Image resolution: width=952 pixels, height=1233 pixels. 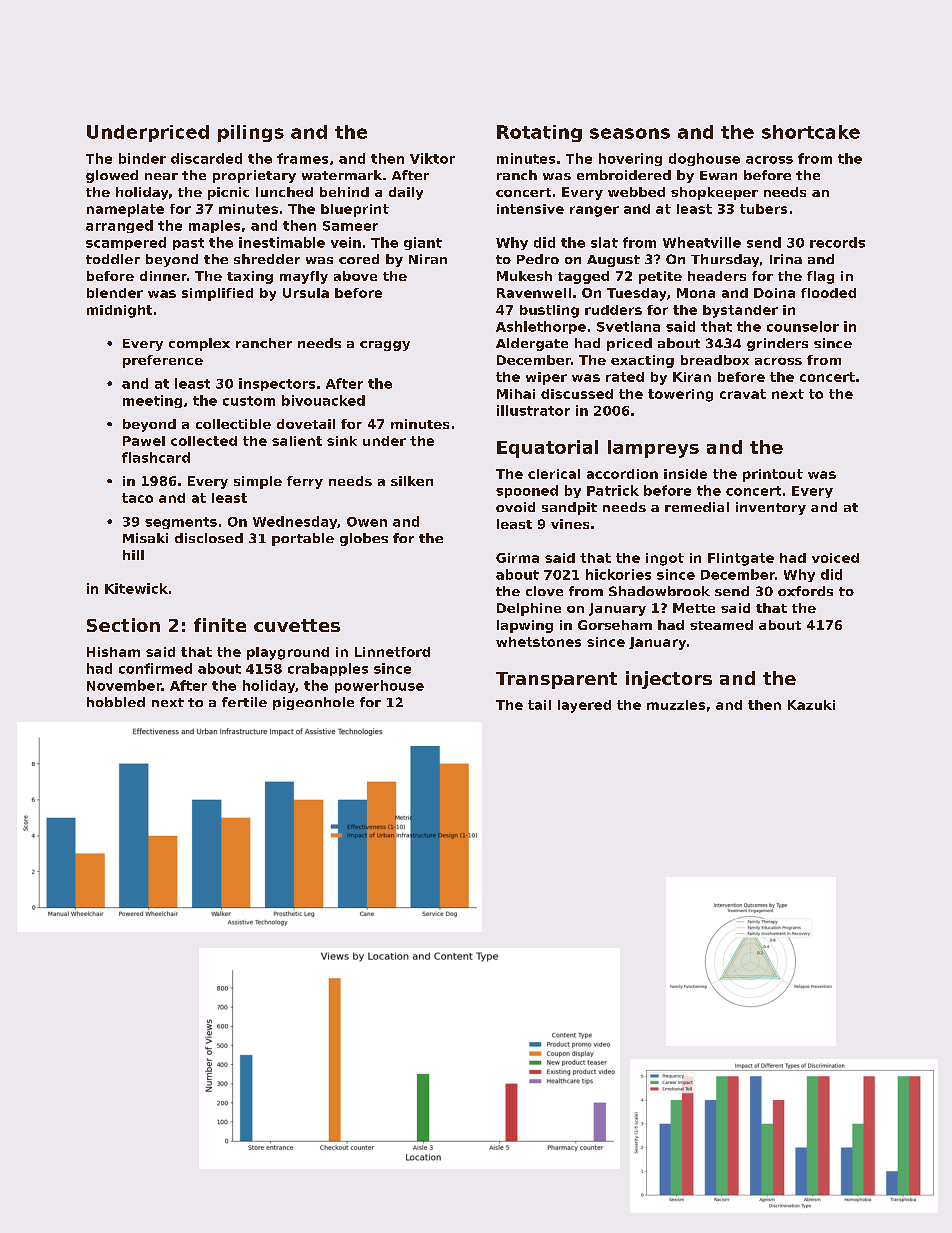 What do you see at coordinates (584, 706) in the document?
I see `layered` at bounding box center [584, 706].
